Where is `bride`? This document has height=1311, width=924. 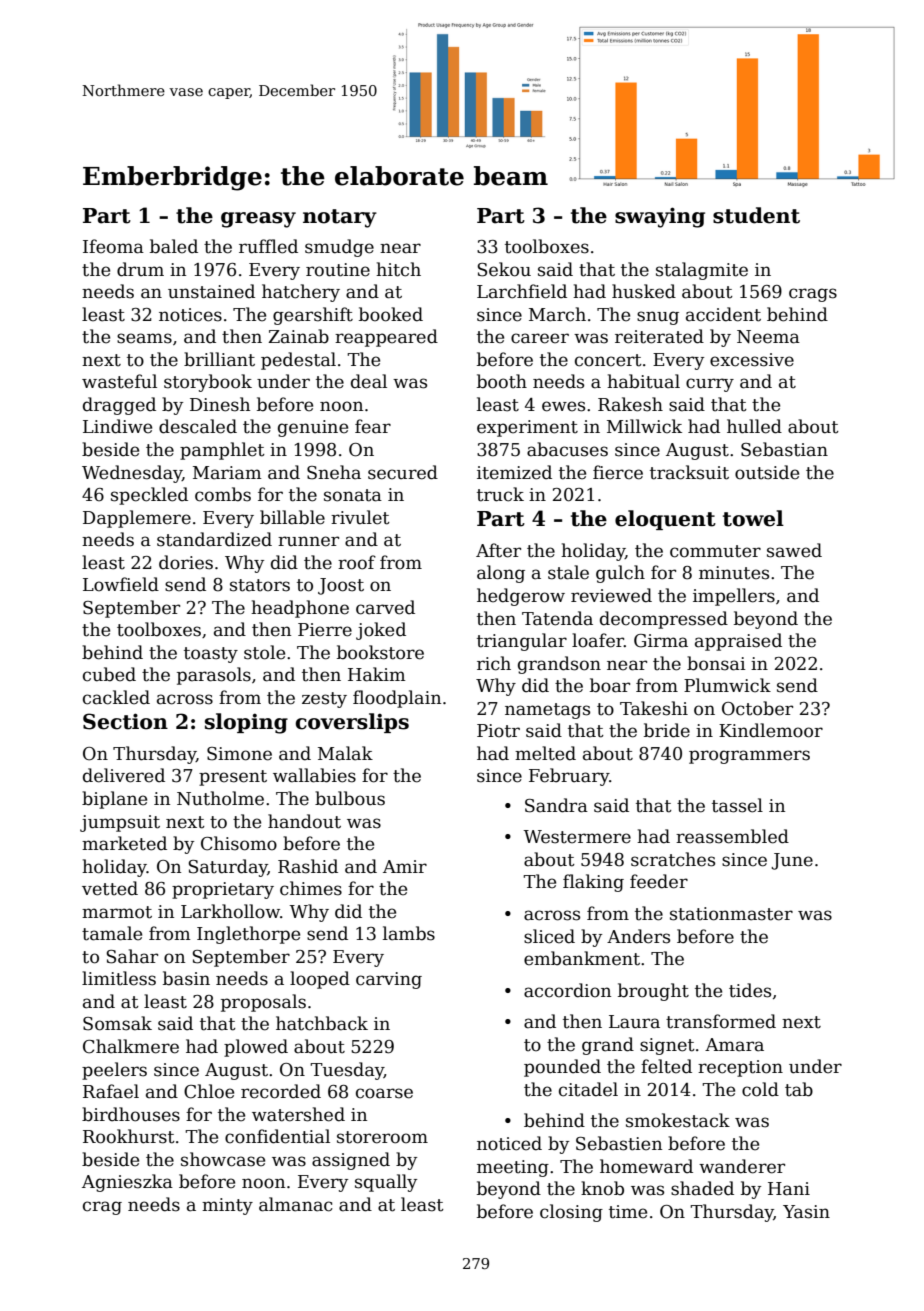 bride is located at coordinates (667, 730).
